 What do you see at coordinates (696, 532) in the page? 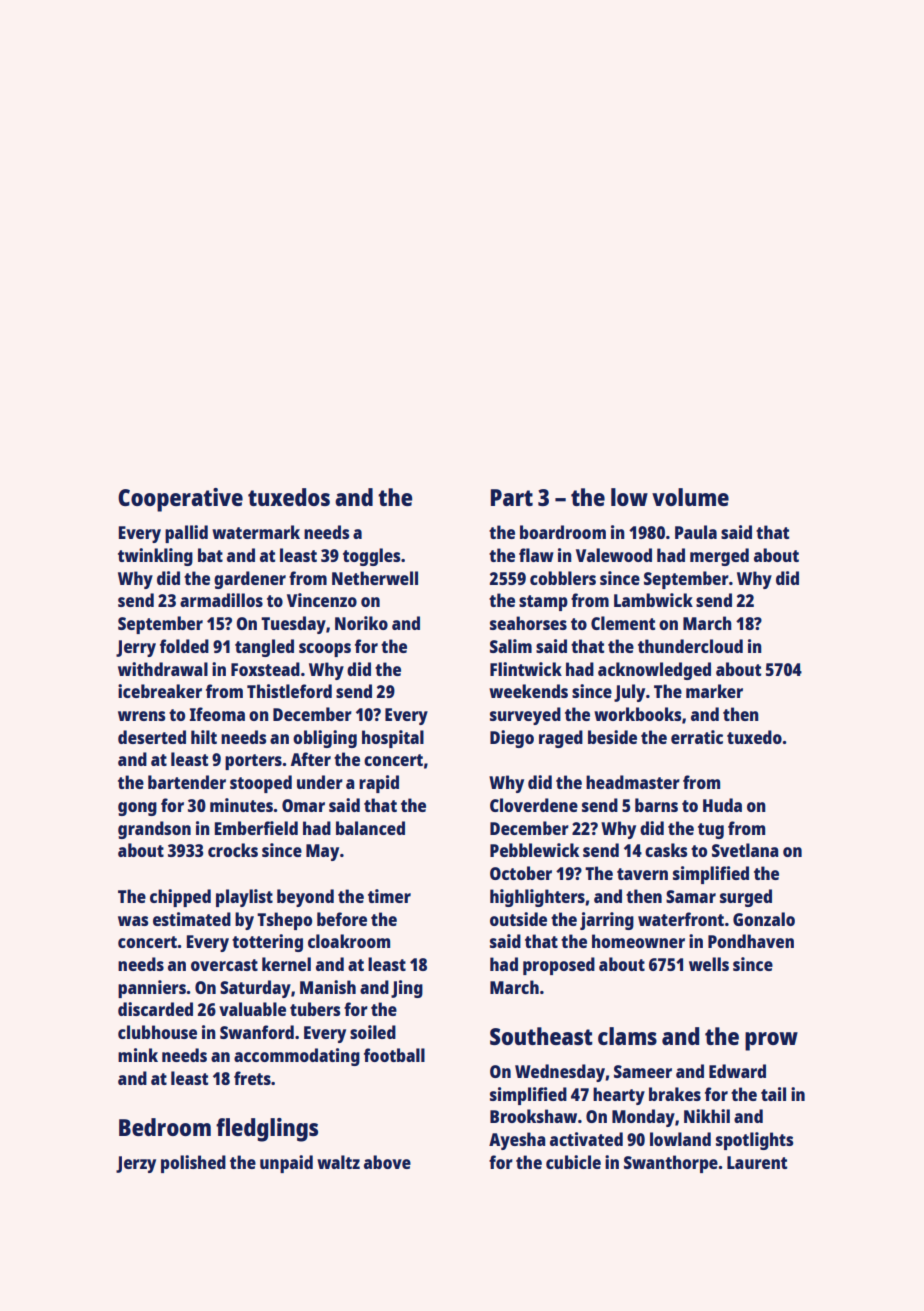
I see `Paula` at bounding box center [696, 532].
